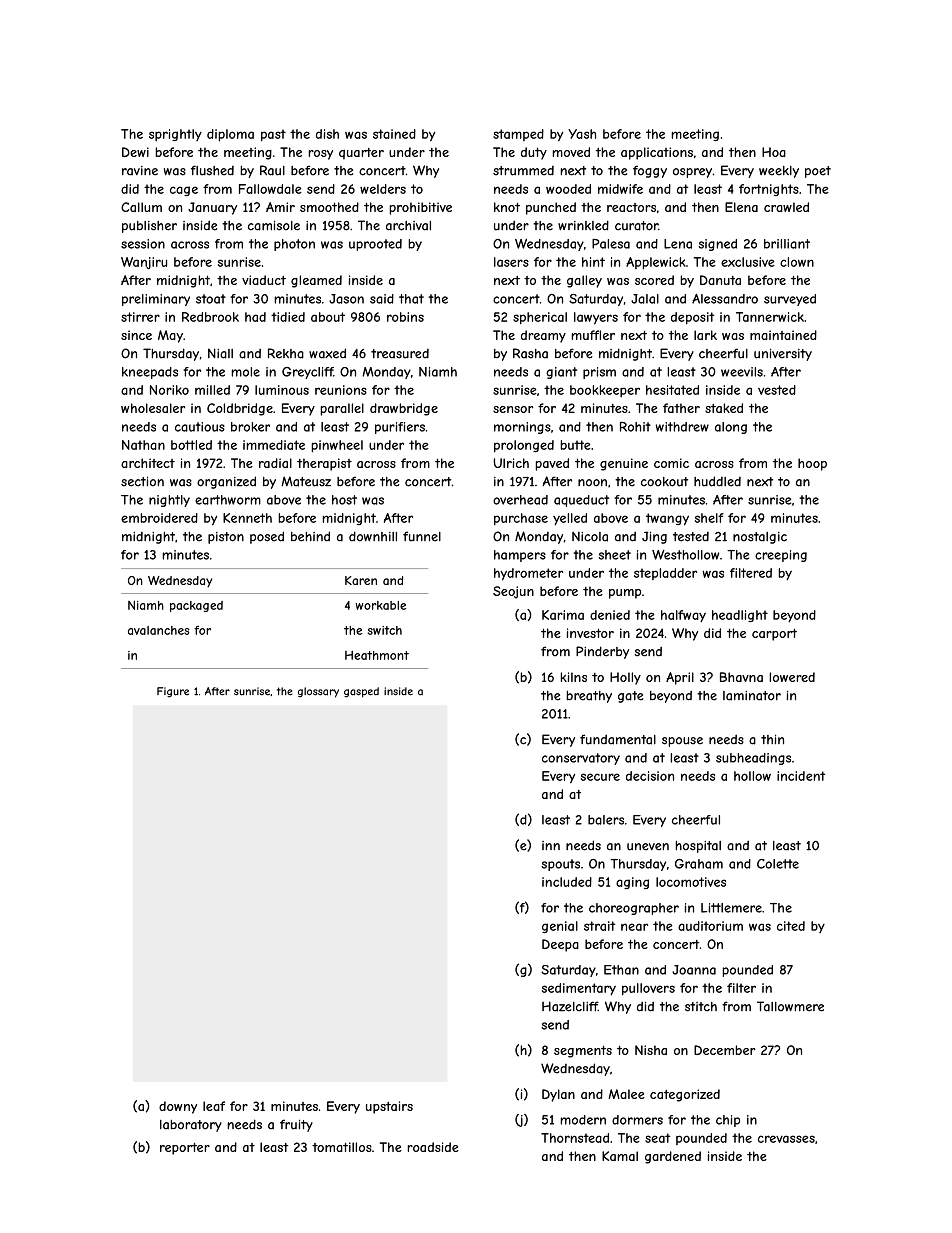 The width and height of the screenshot is (952, 1233). I want to click on weekly, so click(779, 172).
